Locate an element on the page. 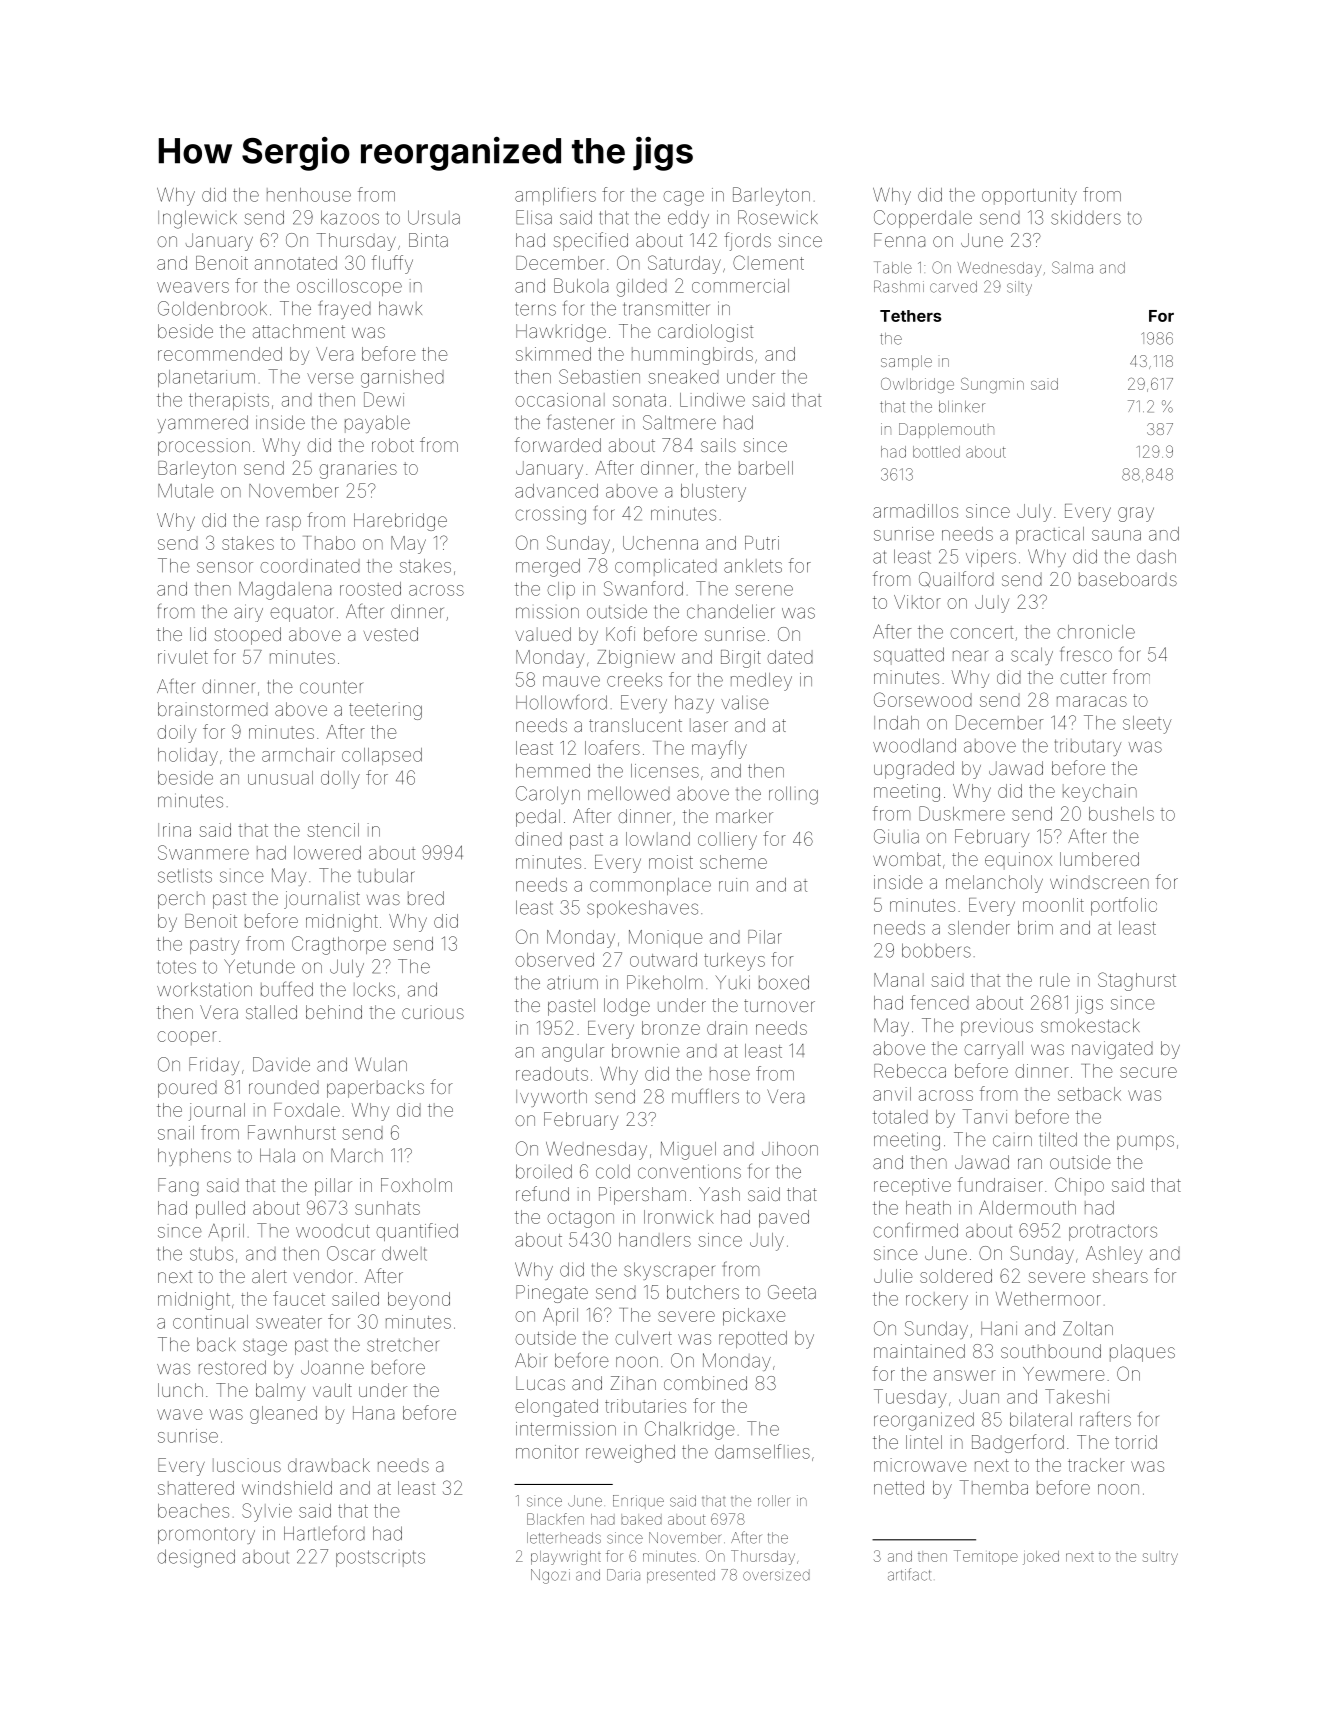 This page has width=1338, height=1732. occasional is located at coordinates (560, 400).
